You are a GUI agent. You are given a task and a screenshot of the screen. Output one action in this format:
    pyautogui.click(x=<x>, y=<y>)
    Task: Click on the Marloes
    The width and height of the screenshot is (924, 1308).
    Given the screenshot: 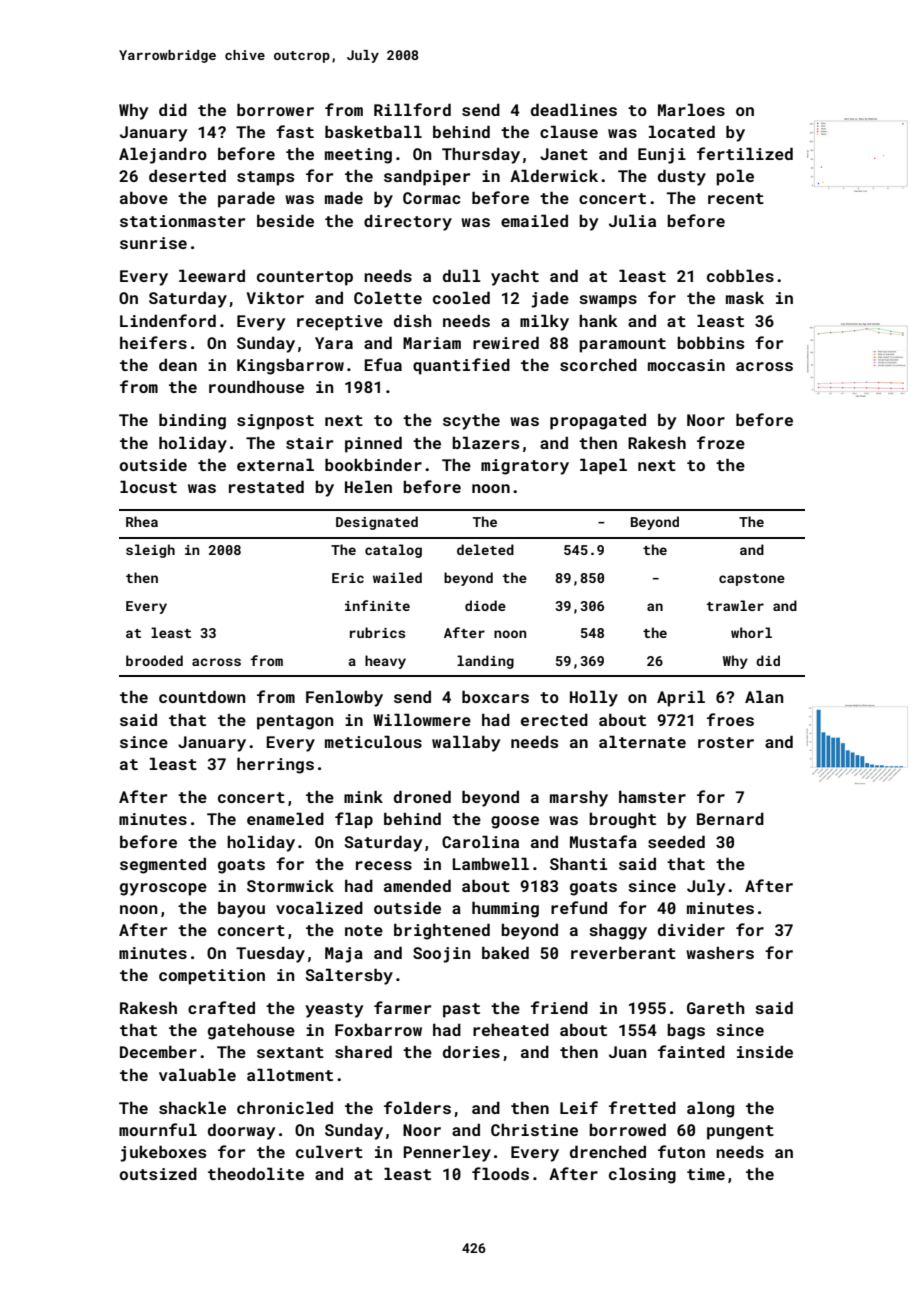 What is the action you would take?
    pyautogui.click(x=691, y=109)
